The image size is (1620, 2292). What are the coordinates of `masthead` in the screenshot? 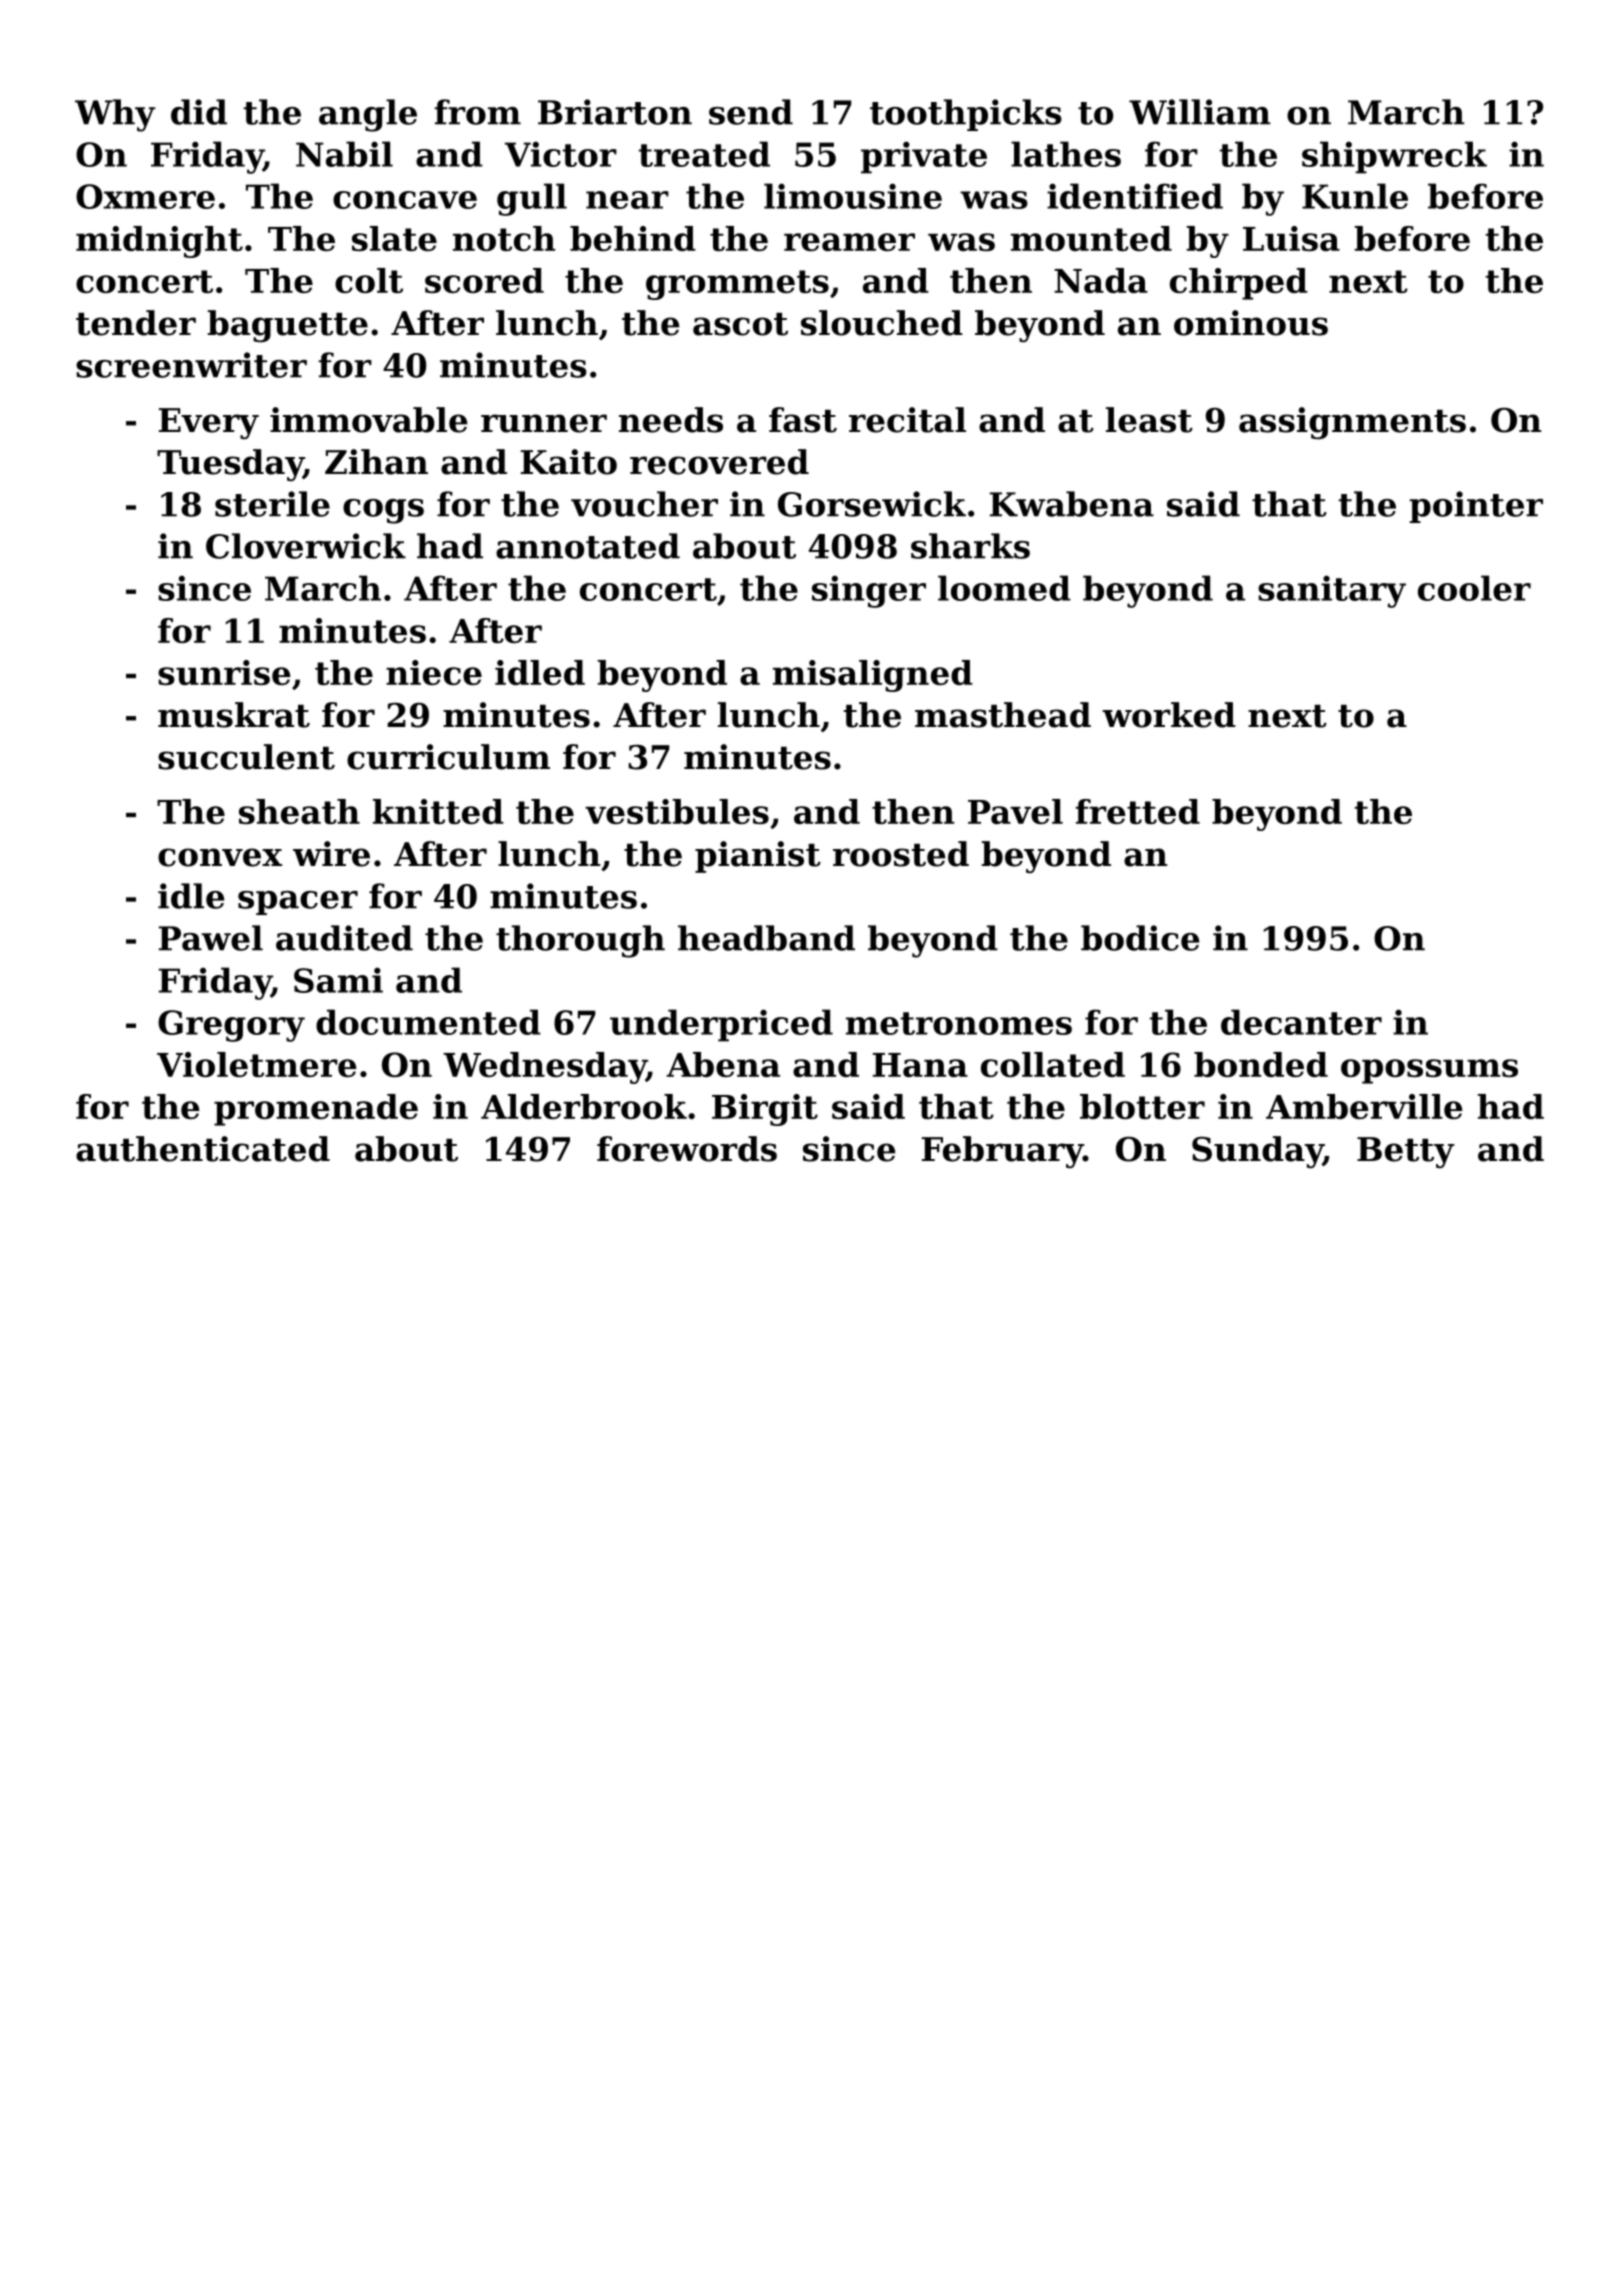 It's located at (1003, 715).
